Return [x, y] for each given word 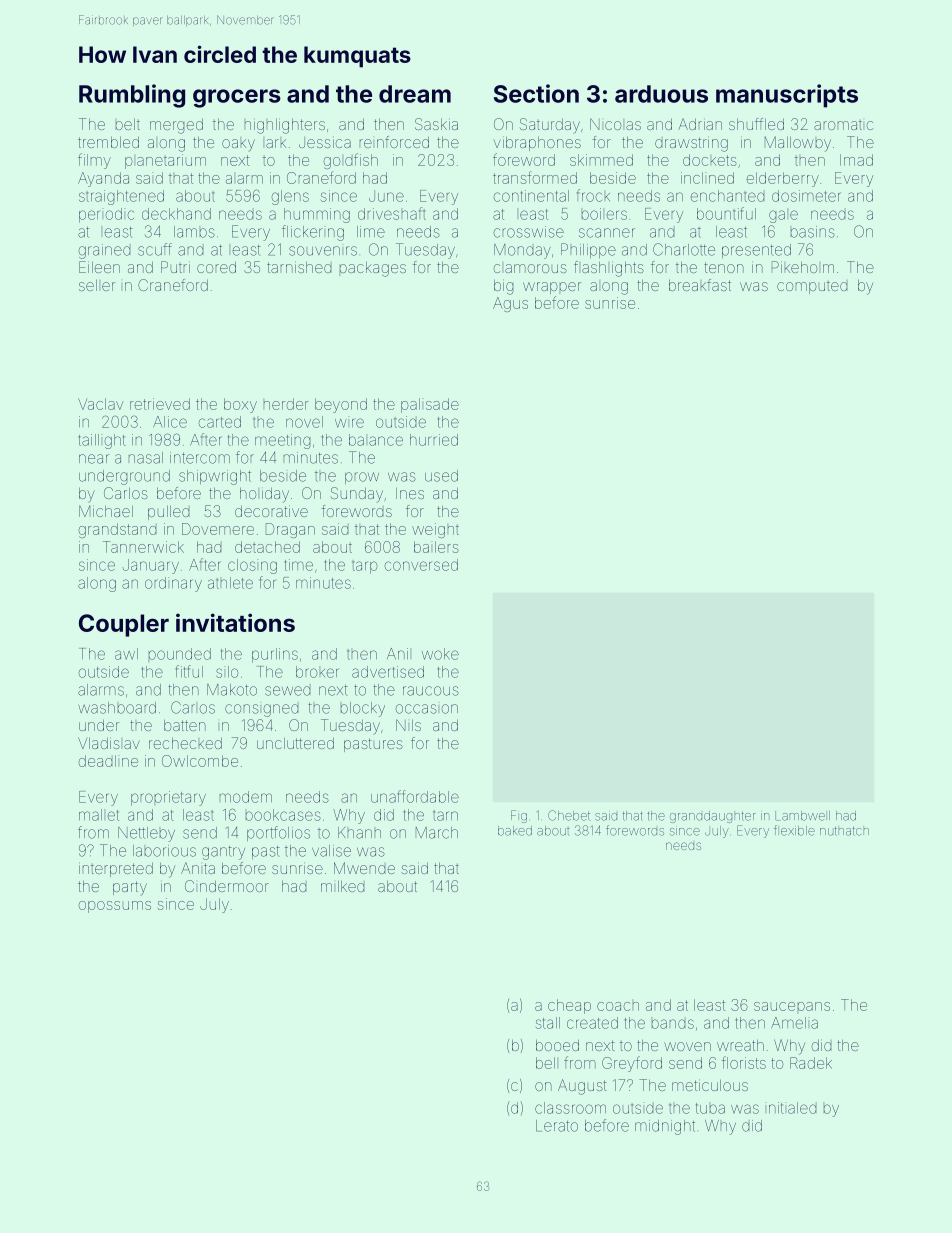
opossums [115, 907]
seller [97, 285]
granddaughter [712, 817]
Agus [510, 304]
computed [812, 288]
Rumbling [132, 96]
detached [267, 547]
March [437, 833]
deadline [108, 761]
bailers [436, 547]
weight [435, 530]
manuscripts [787, 96]
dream [415, 94]
